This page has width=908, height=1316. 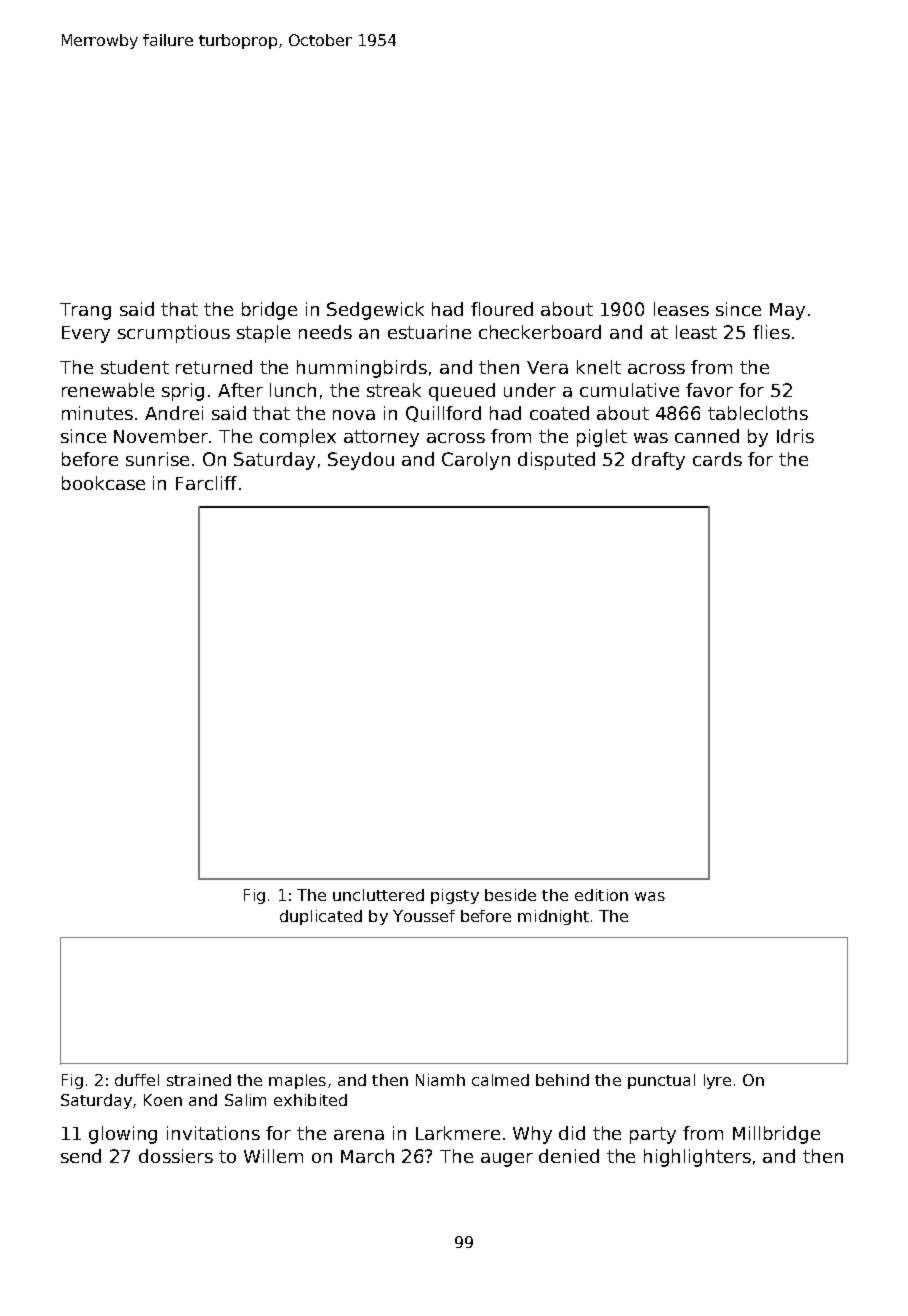 What do you see at coordinates (429, 332) in the page?
I see `estuarine` at bounding box center [429, 332].
